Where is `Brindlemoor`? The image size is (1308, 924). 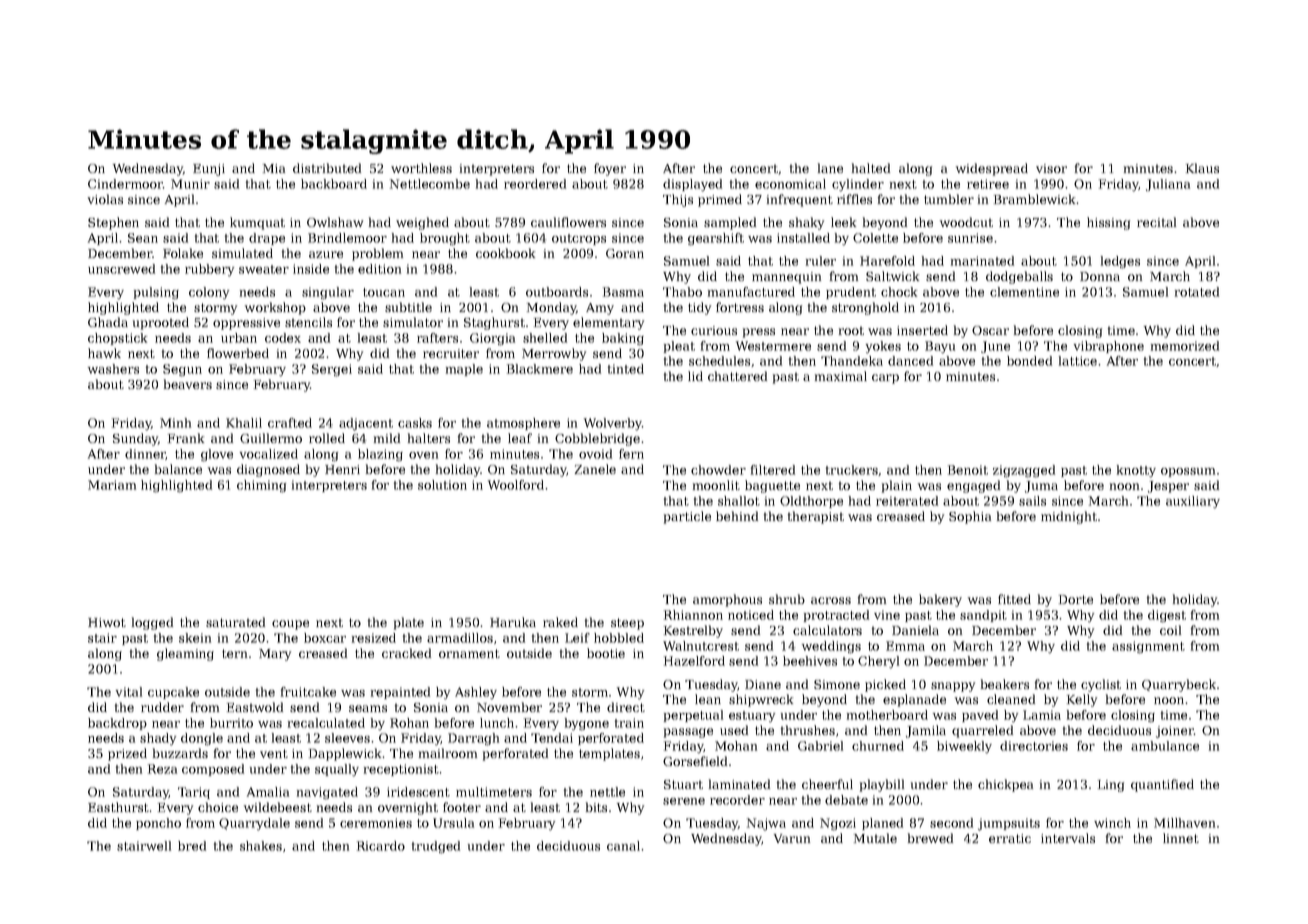 Brindlemoor is located at coordinates (347, 238).
